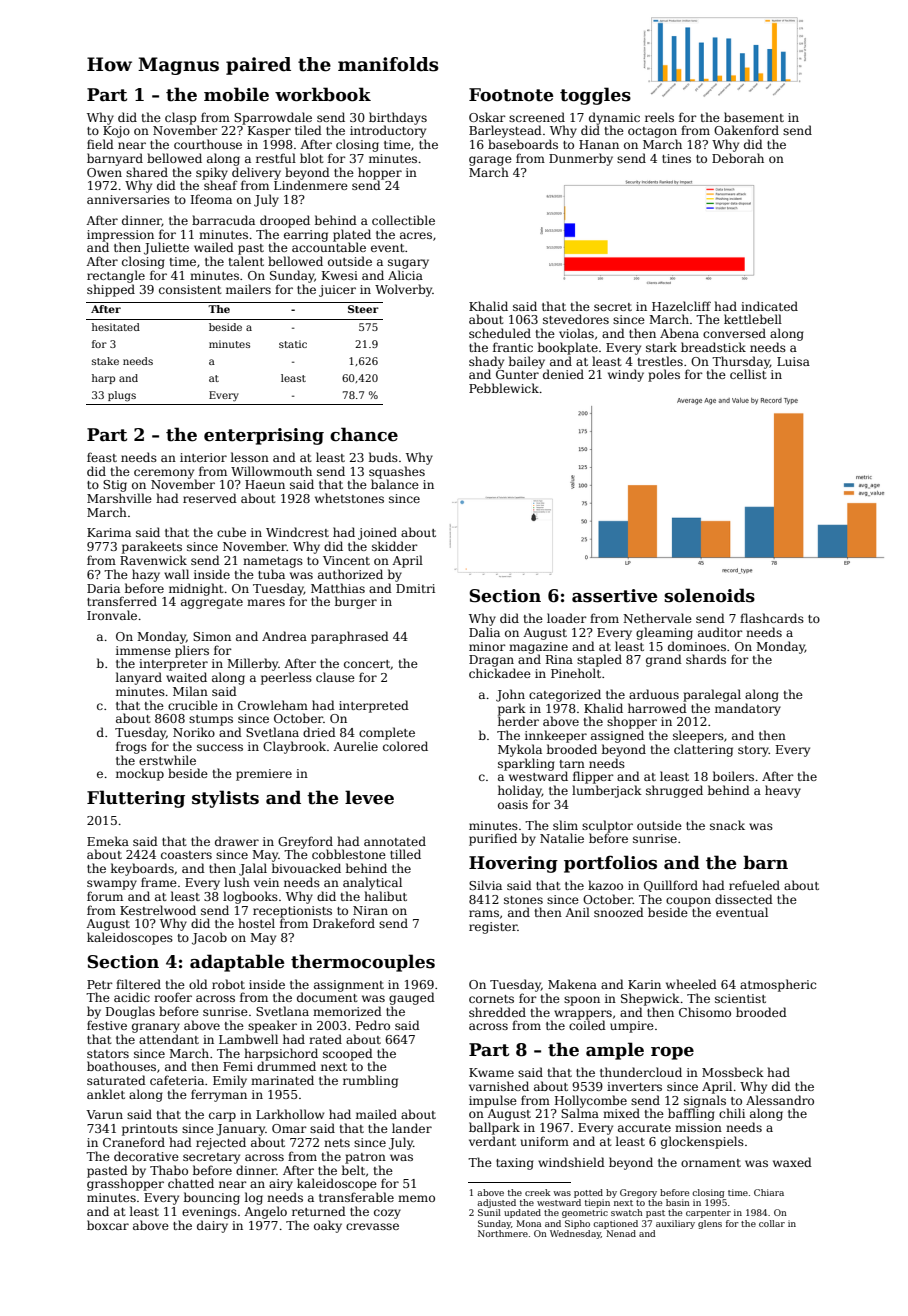 The width and height of the document is (908, 1316). What do you see at coordinates (231, 532) in the document?
I see `cube` at bounding box center [231, 532].
